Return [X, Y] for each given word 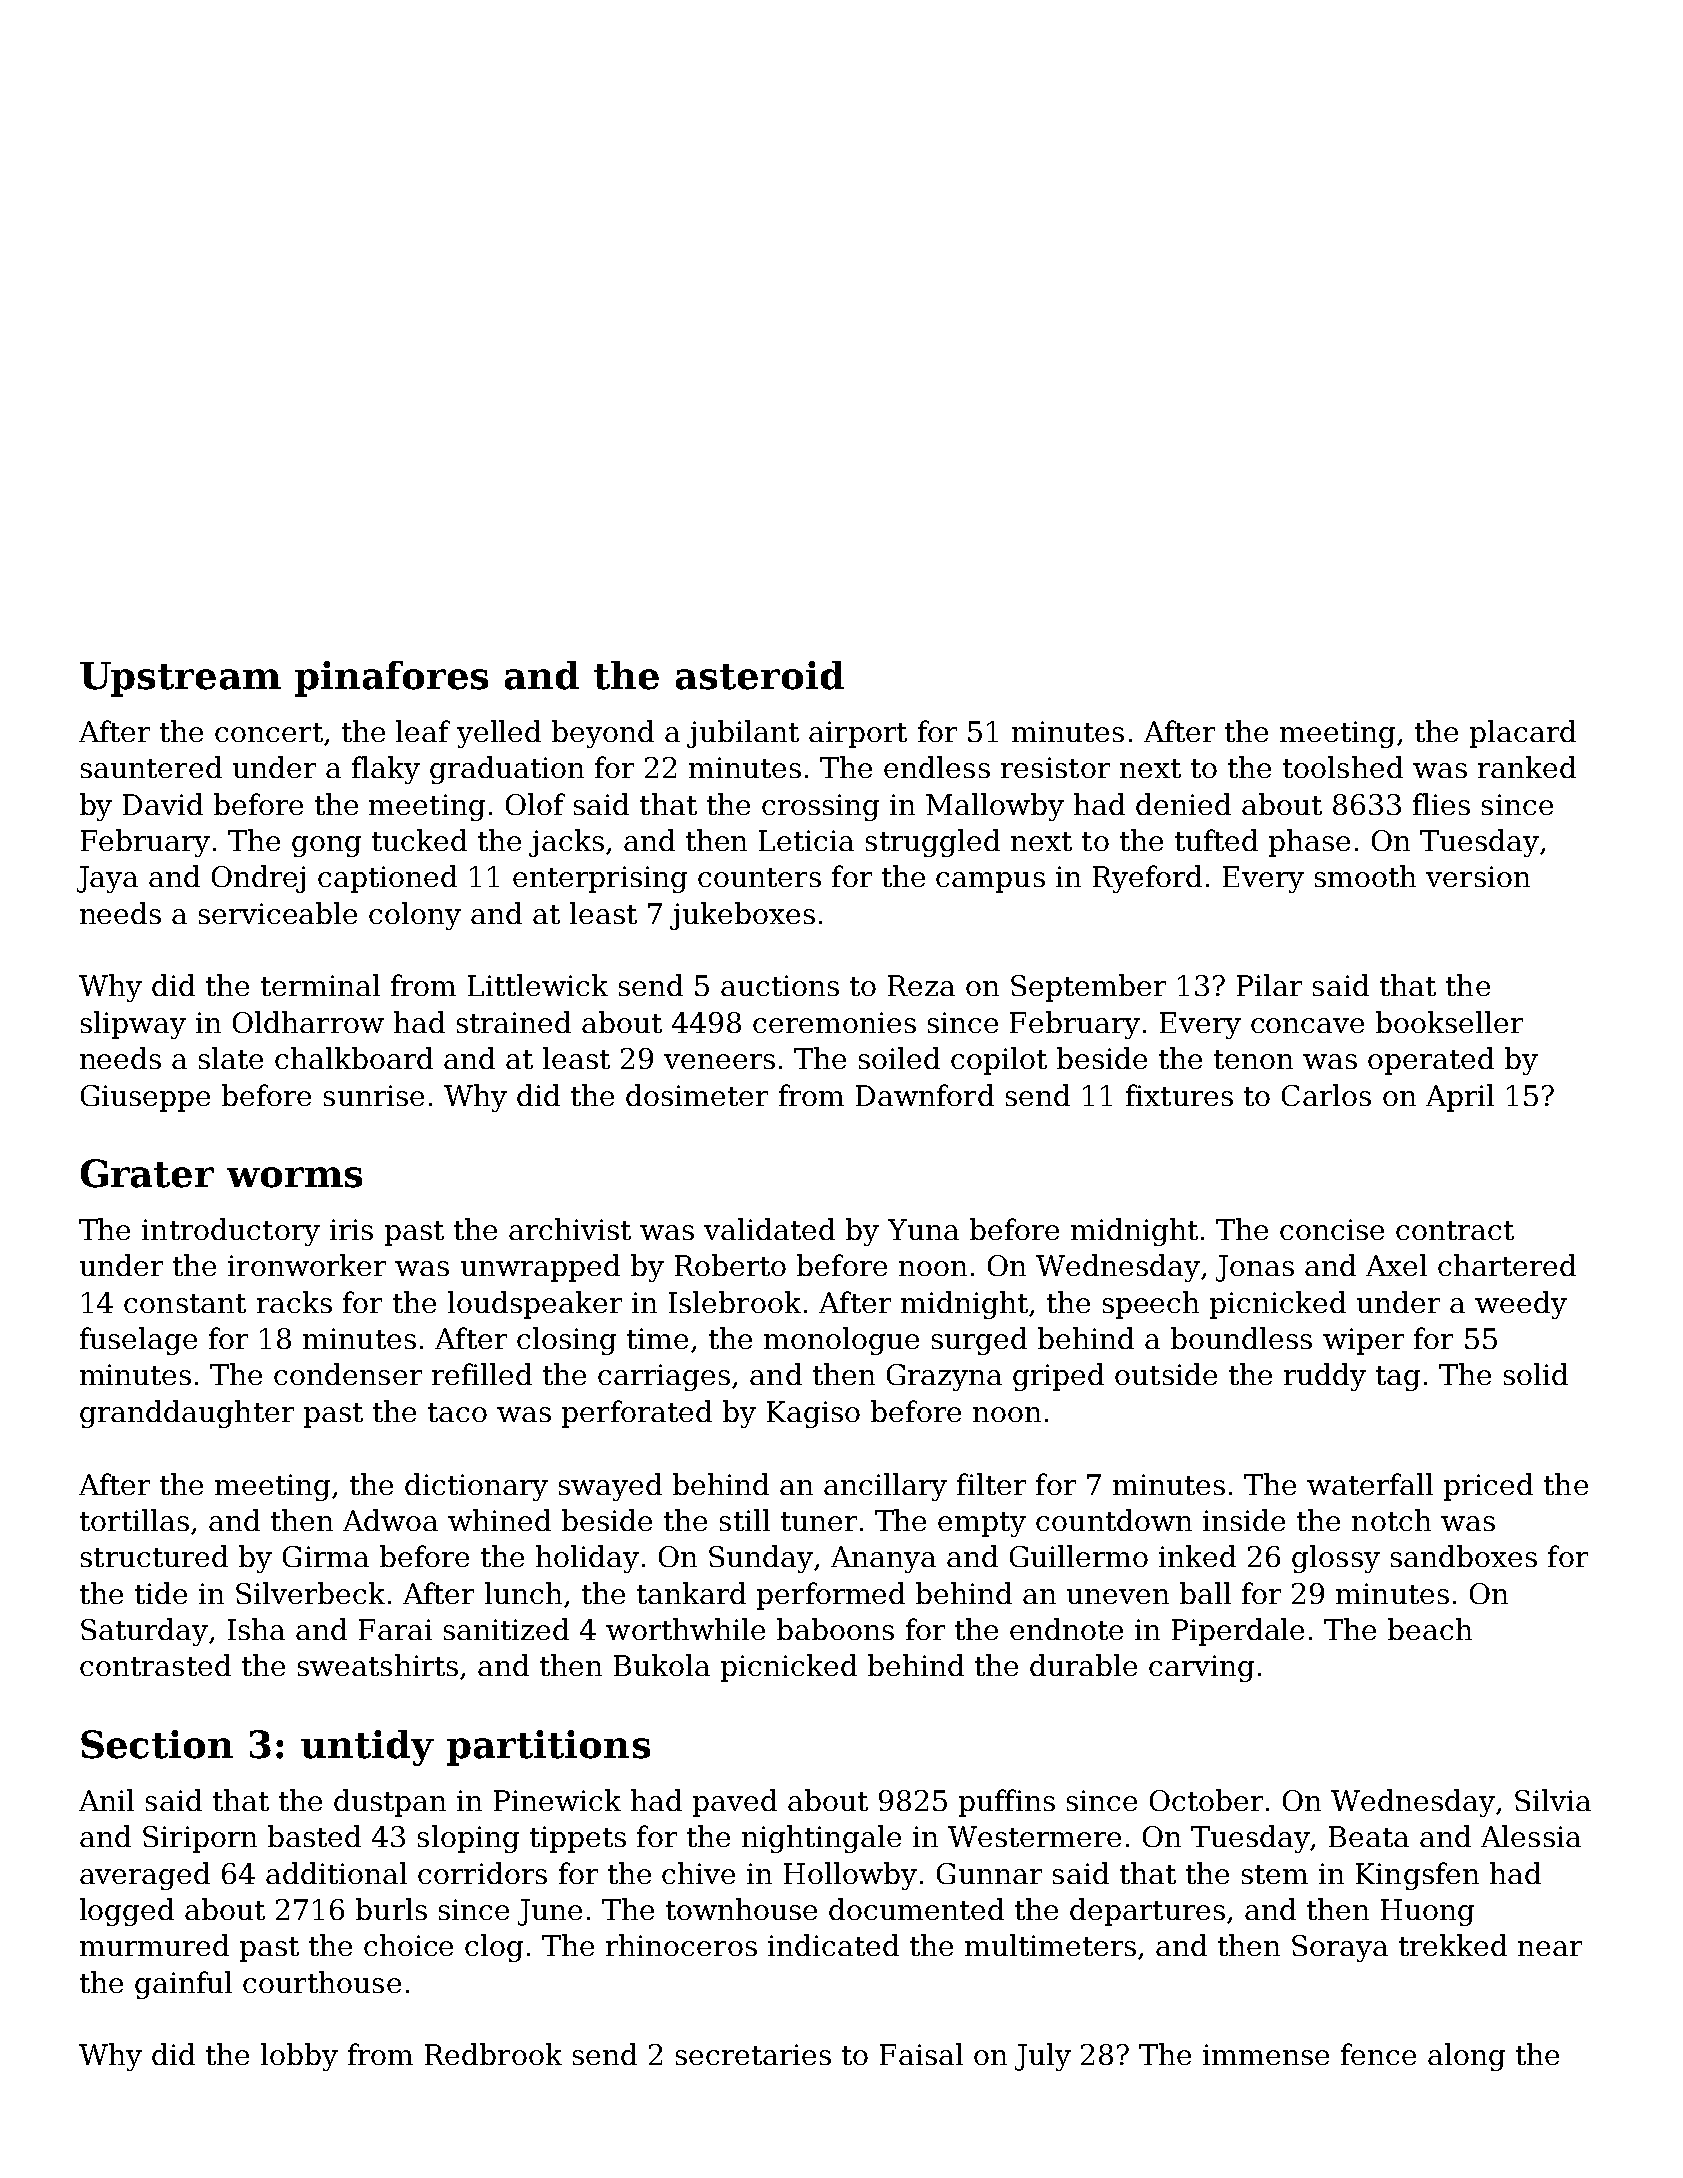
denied [1183, 804]
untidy [367, 1748]
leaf [423, 731]
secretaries [753, 2054]
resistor [1055, 767]
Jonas [1255, 1268]
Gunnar [989, 1873]
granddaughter [187, 1414]
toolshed [1343, 767]
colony [415, 916]
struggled [933, 843]
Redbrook [493, 2054]
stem [1275, 1874]
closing [566, 1341]
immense [1266, 2054]
